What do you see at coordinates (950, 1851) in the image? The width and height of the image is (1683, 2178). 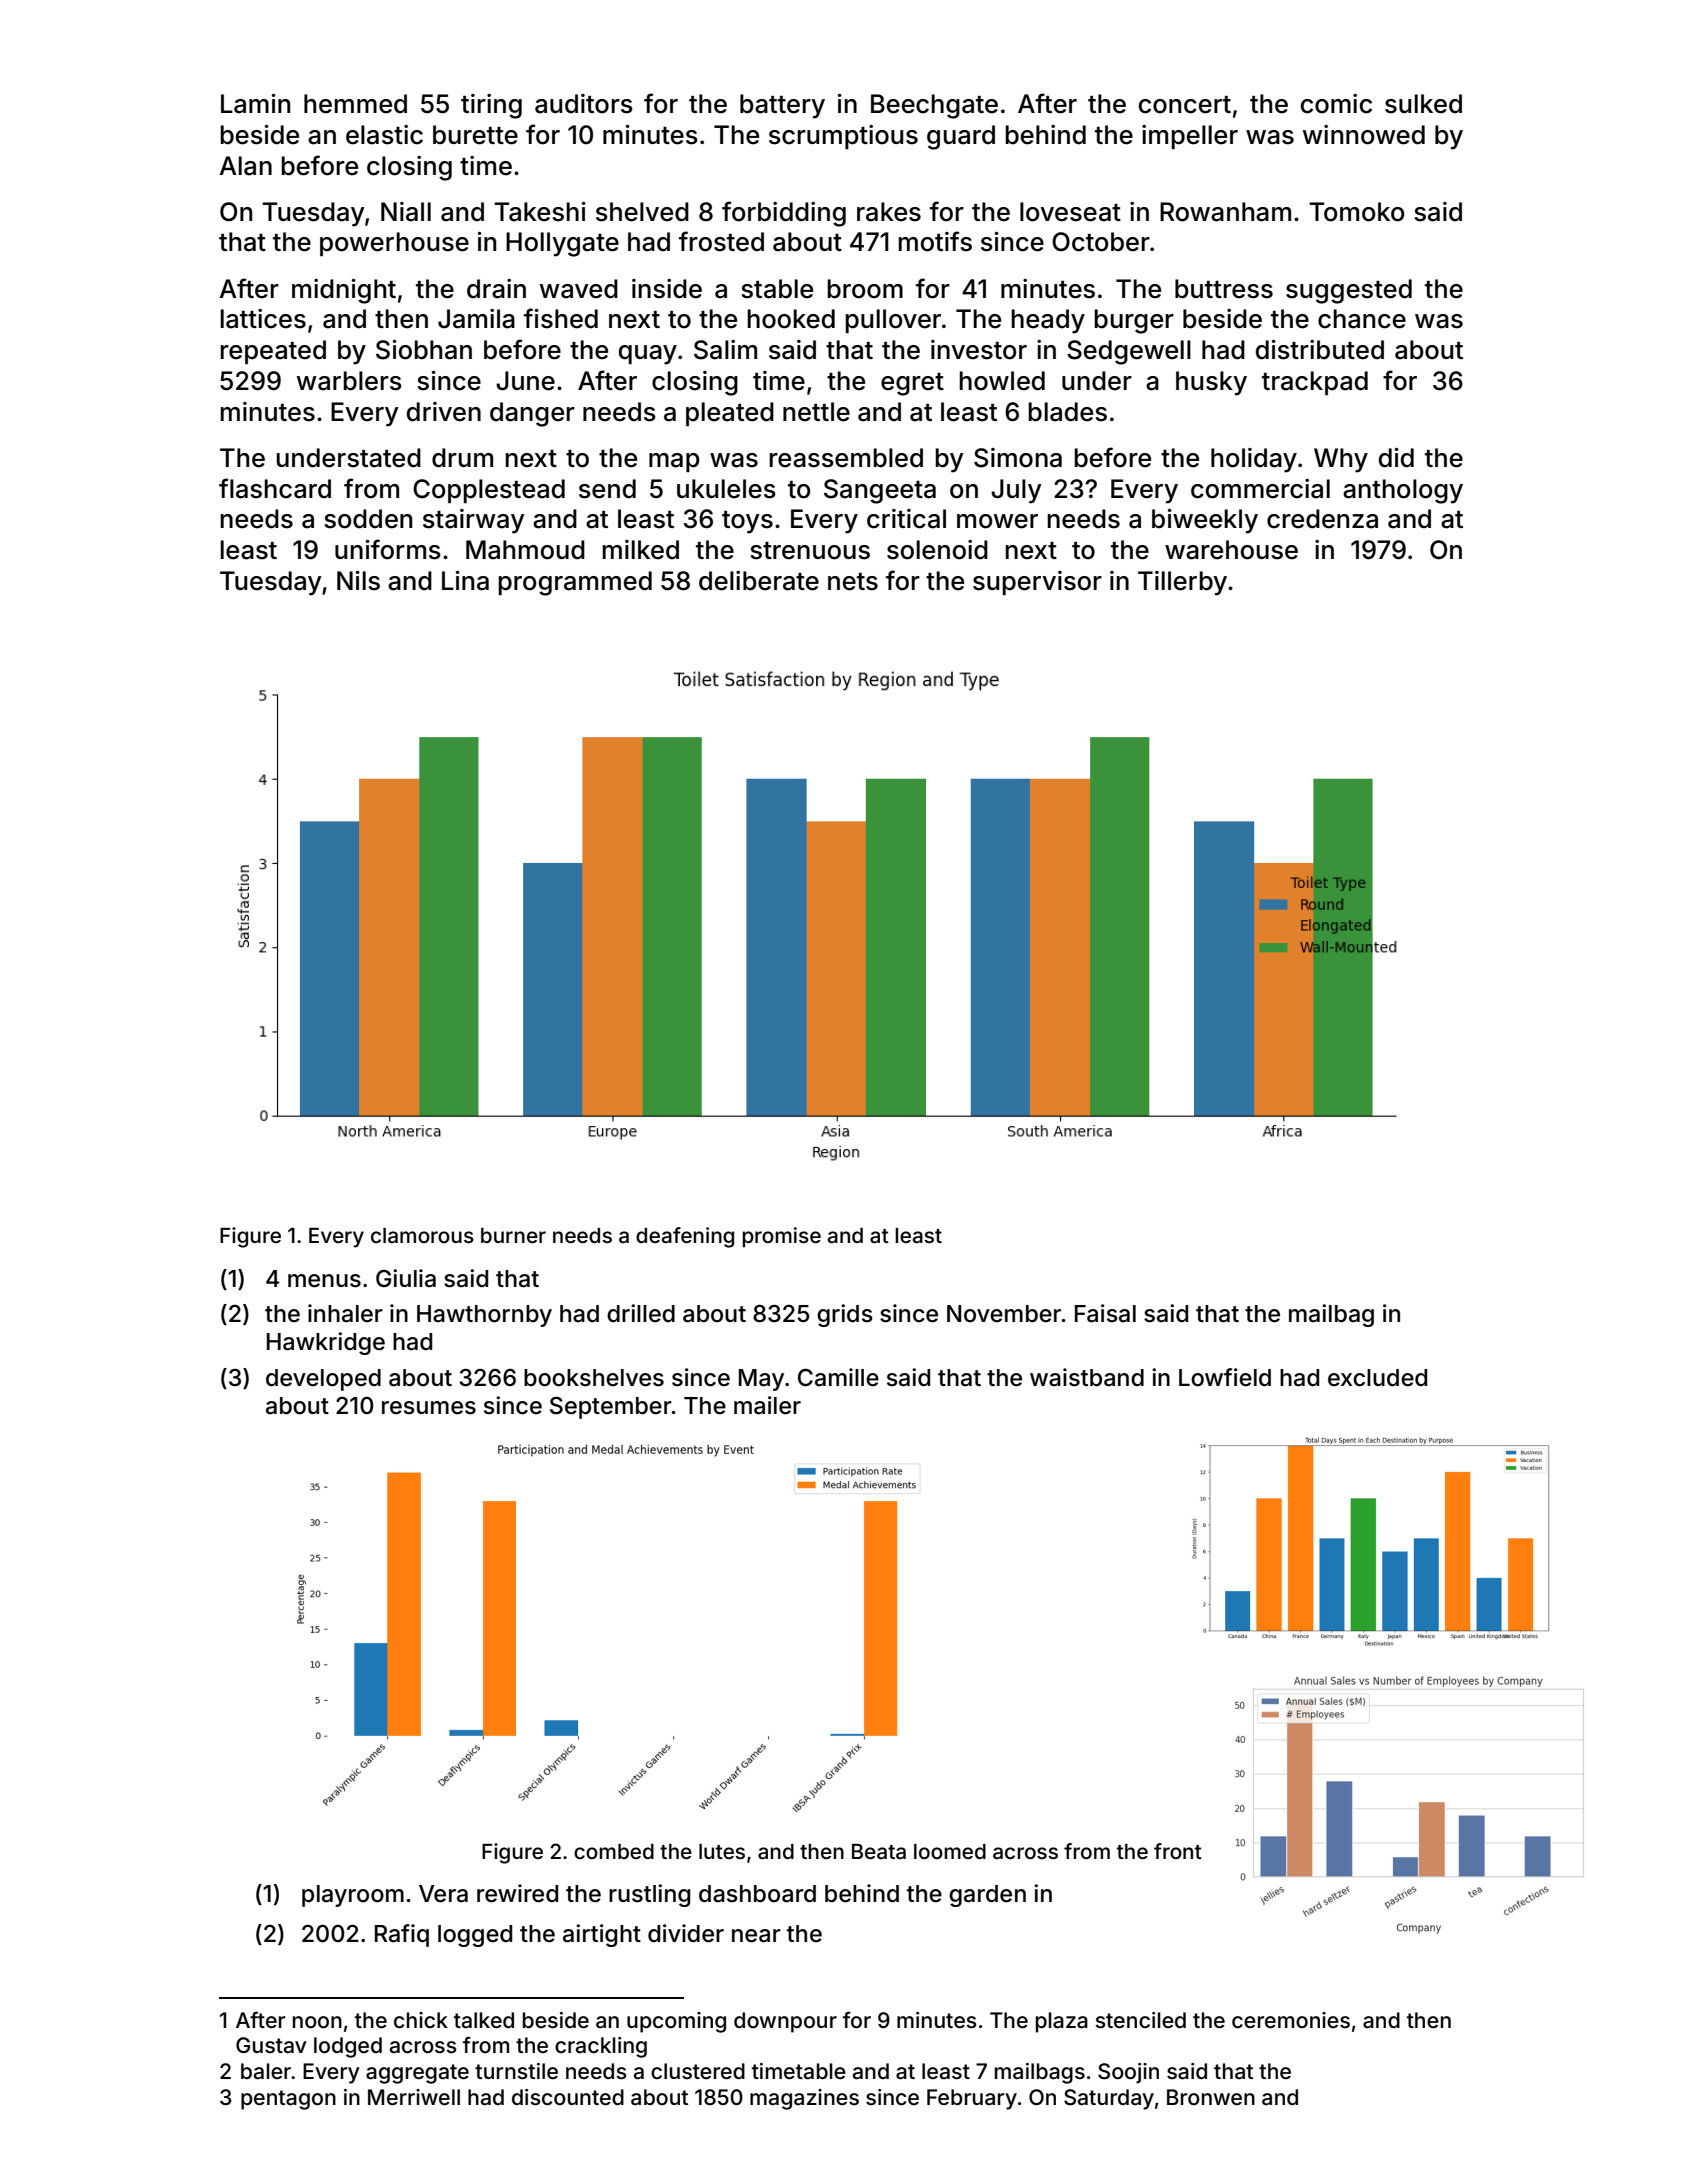 I see `loomed` at bounding box center [950, 1851].
